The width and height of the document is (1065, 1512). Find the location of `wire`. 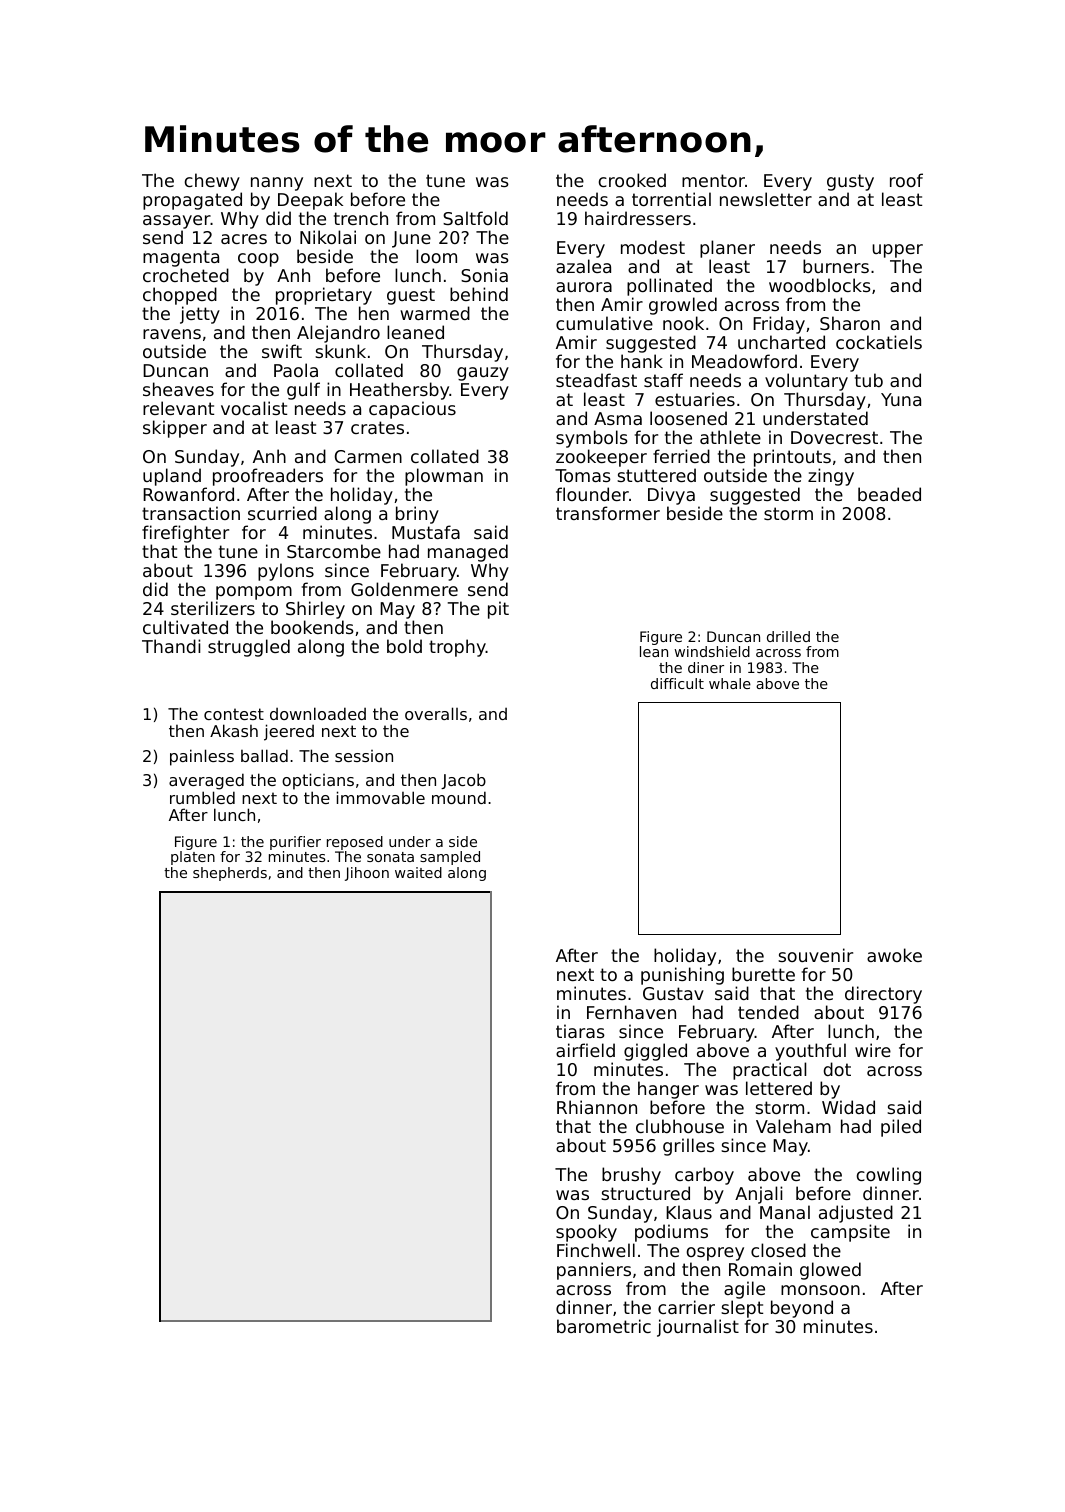

wire is located at coordinates (873, 1050).
